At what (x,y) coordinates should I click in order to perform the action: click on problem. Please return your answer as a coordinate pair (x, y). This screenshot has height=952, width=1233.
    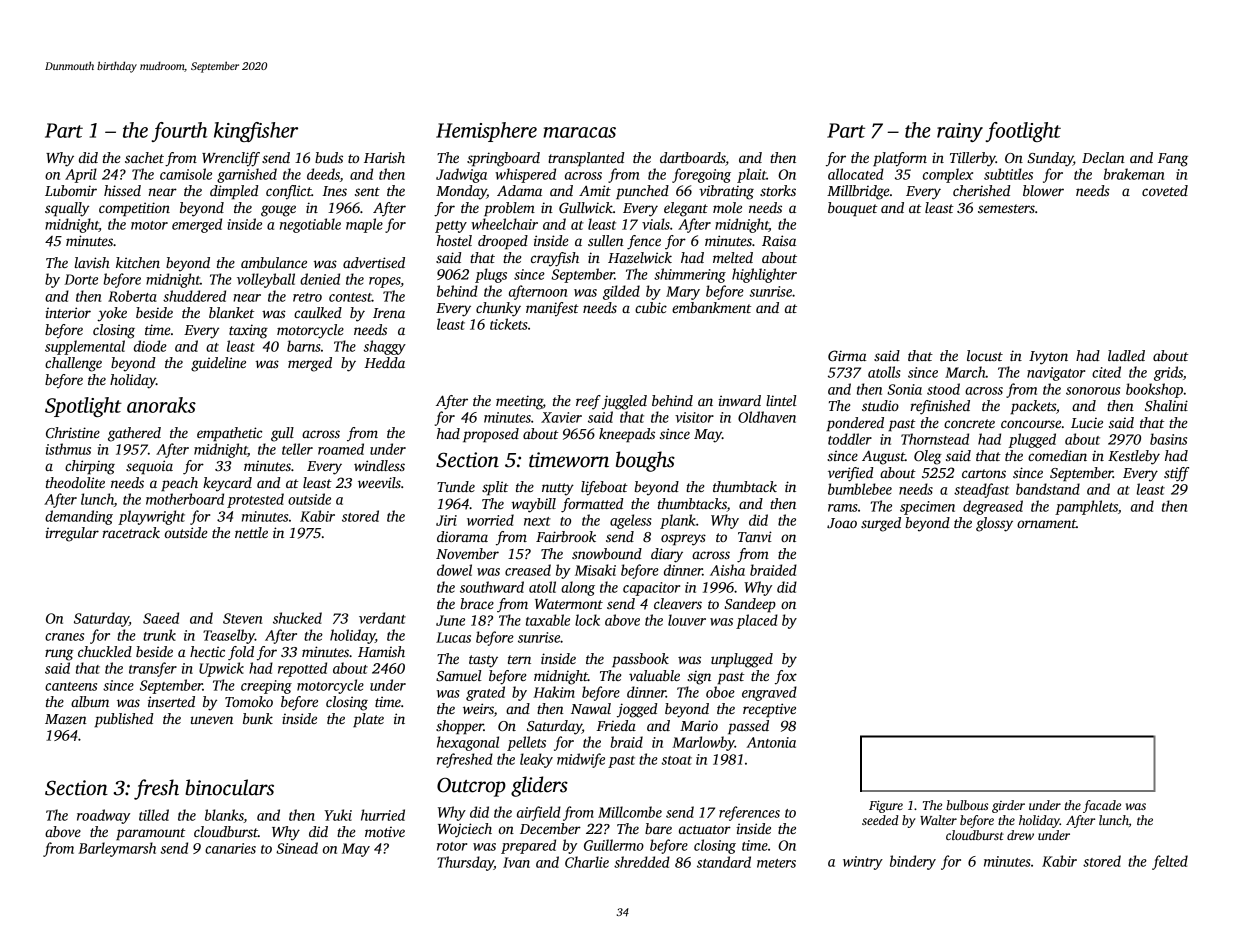
    Looking at the image, I should click on (509, 209).
